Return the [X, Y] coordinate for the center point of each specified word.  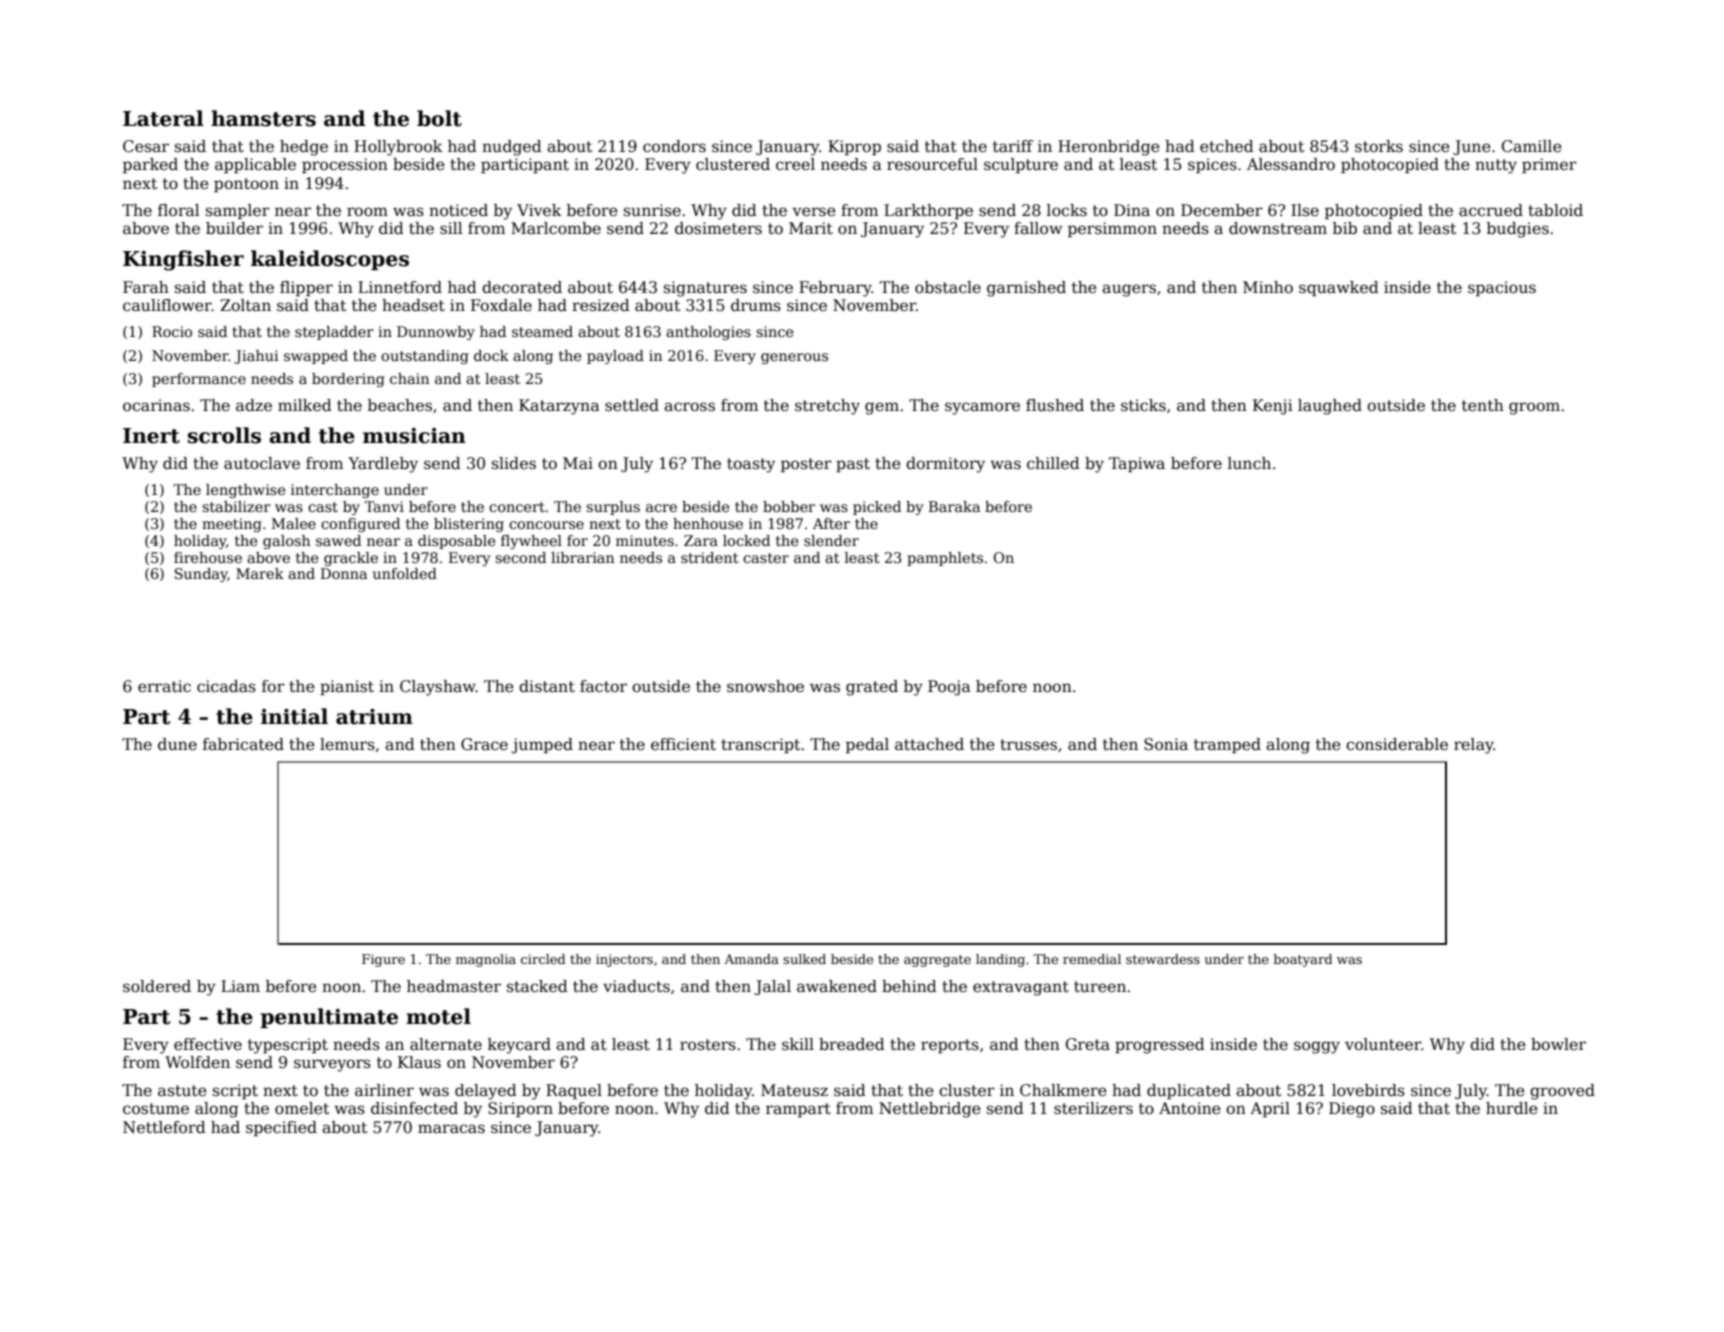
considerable [1397, 744]
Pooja [949, 688]
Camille [1532, 146]
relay [1474, 746]
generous [794, 358]
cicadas [226, 686]
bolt [439, 118]
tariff [1013, 146]
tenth [1483, 405]
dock [491, 355]
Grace [484, 744]
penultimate [329, 1018]
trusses [1028, 745]
